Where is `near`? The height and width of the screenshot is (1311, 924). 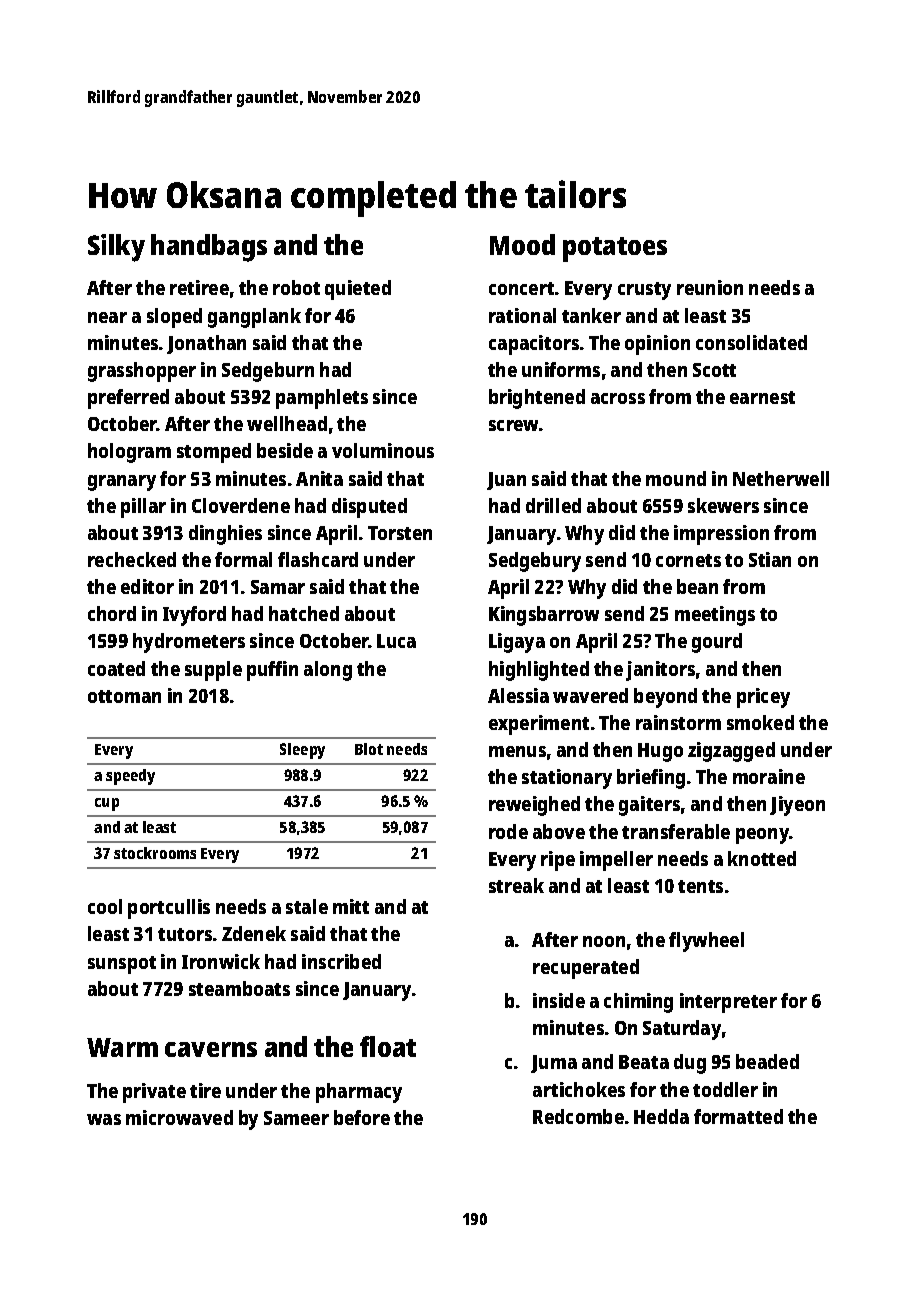 near is located at coordinates (107, 317).
